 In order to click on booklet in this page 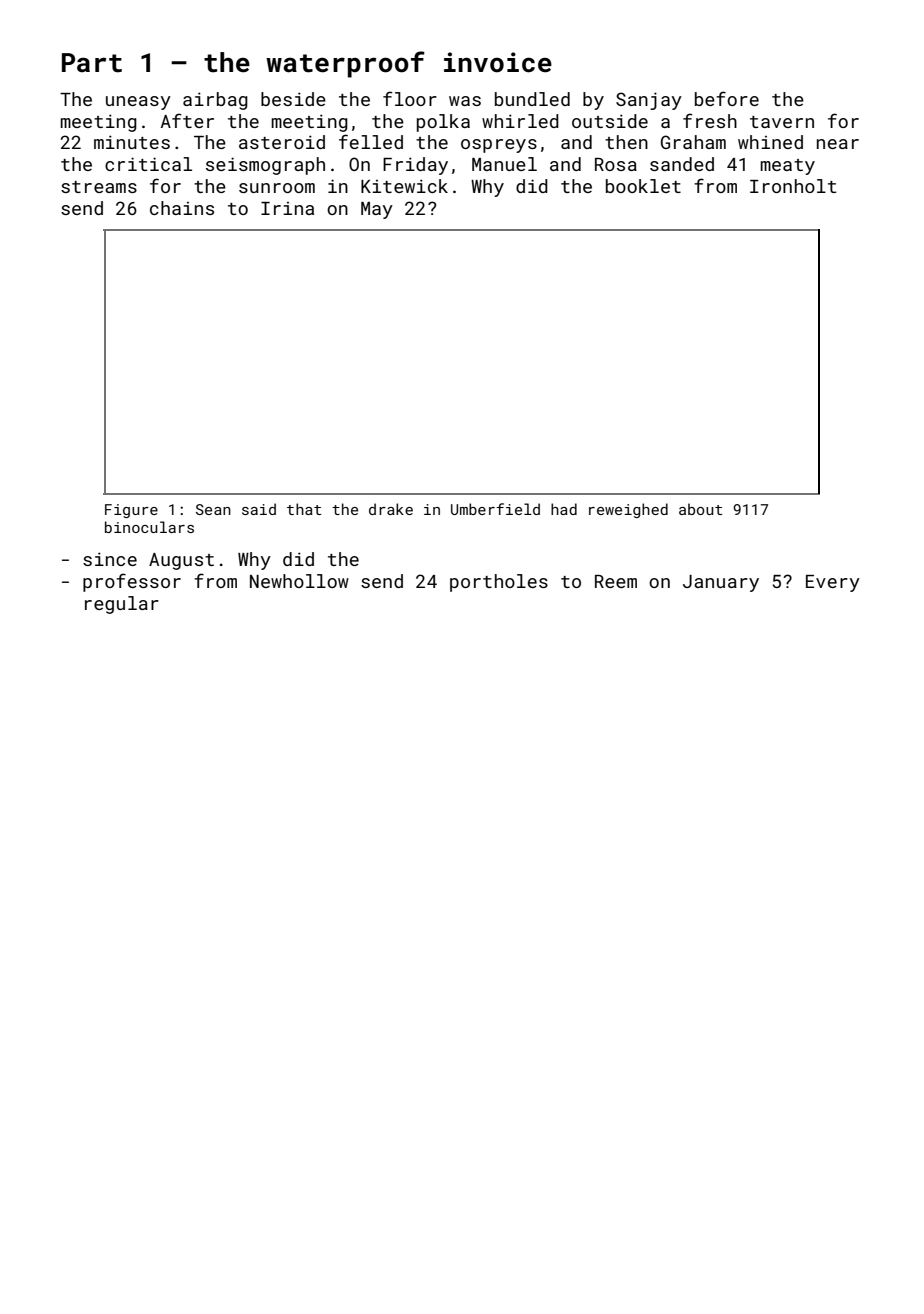, I will do `click(643, 186)`.
